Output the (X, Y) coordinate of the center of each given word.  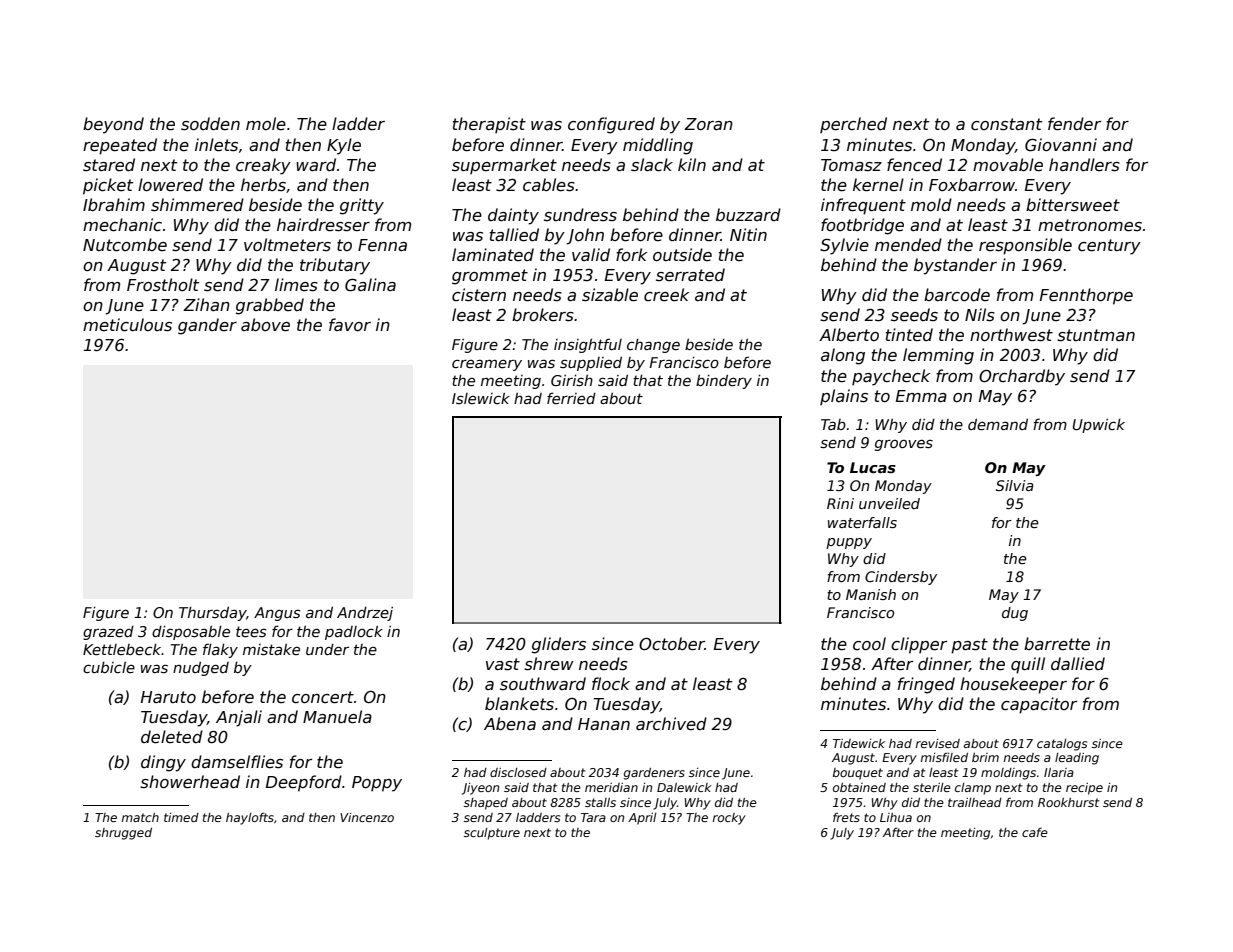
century (1109, 247)
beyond (113, 125)
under (327, 649)
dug (1015, 614)
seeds (914, 314)
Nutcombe (125, 245)
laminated (493, 254)
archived (671, 724)
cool (869, 643)
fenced (914, 165)
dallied (1078, 663)
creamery (487, 365)
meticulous (127, 325)
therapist (489, 125)
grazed (108, 633)
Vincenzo (367, 817)
